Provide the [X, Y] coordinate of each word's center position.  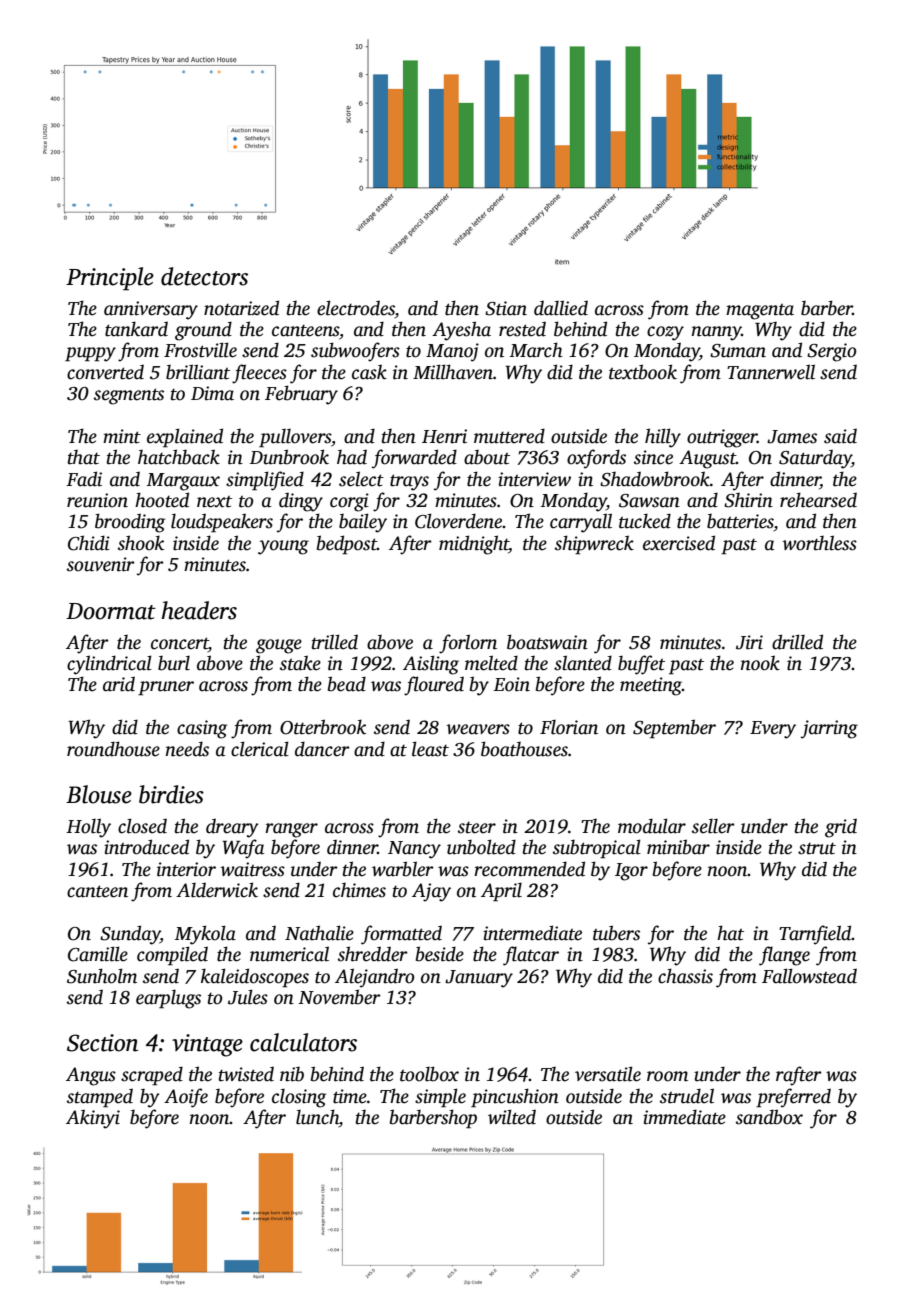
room [667, 1076]
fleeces [259, 374]
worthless [820, 543]
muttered [509, 436]
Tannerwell [771, 372]
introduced [146, 847]
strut [817, 849]
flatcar [531, 956]
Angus [91, 1076]
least [430, 749]
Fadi [84, 479]
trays [409, 482]
